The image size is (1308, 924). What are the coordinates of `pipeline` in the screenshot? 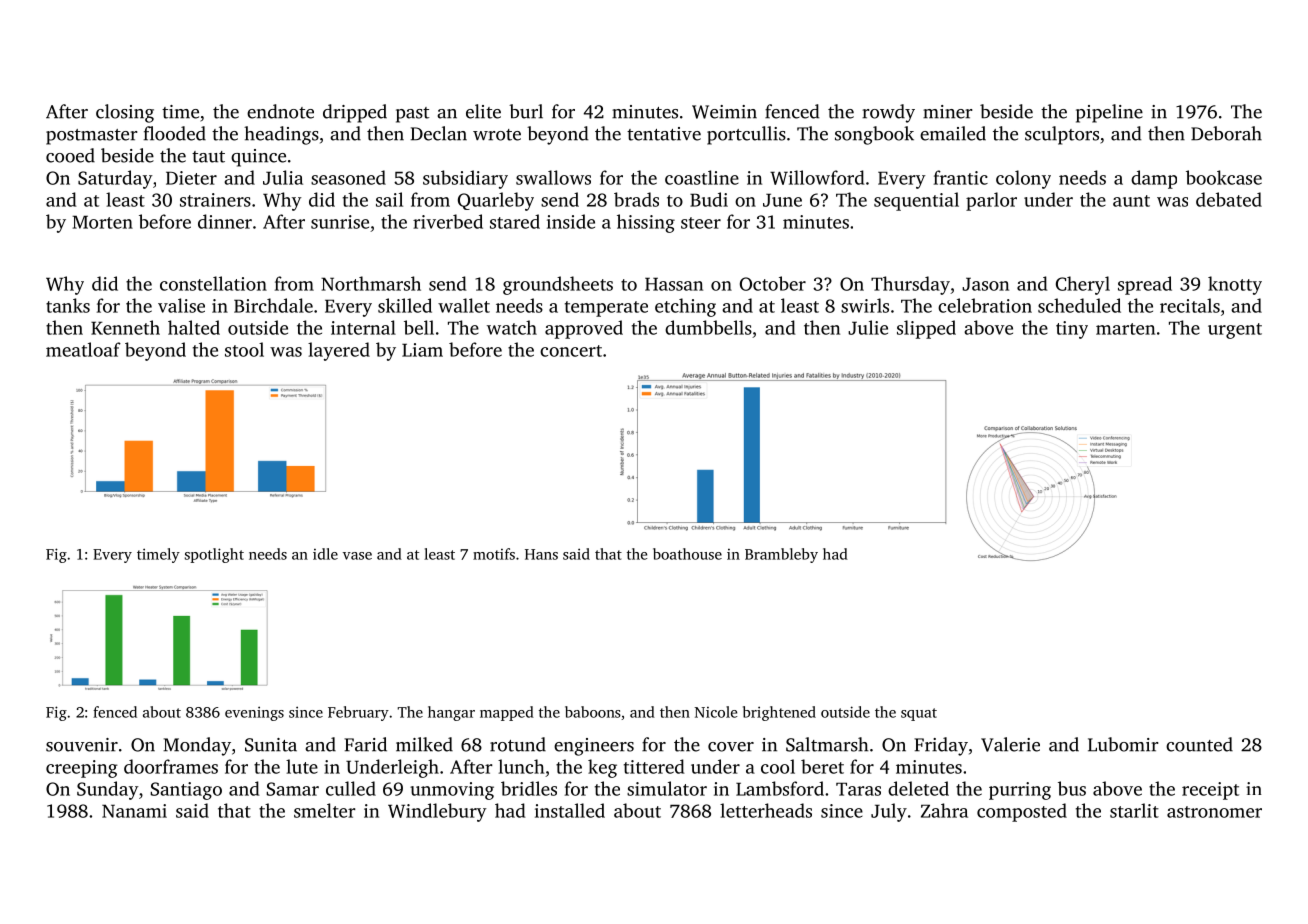 It's located at (1109, 113).
